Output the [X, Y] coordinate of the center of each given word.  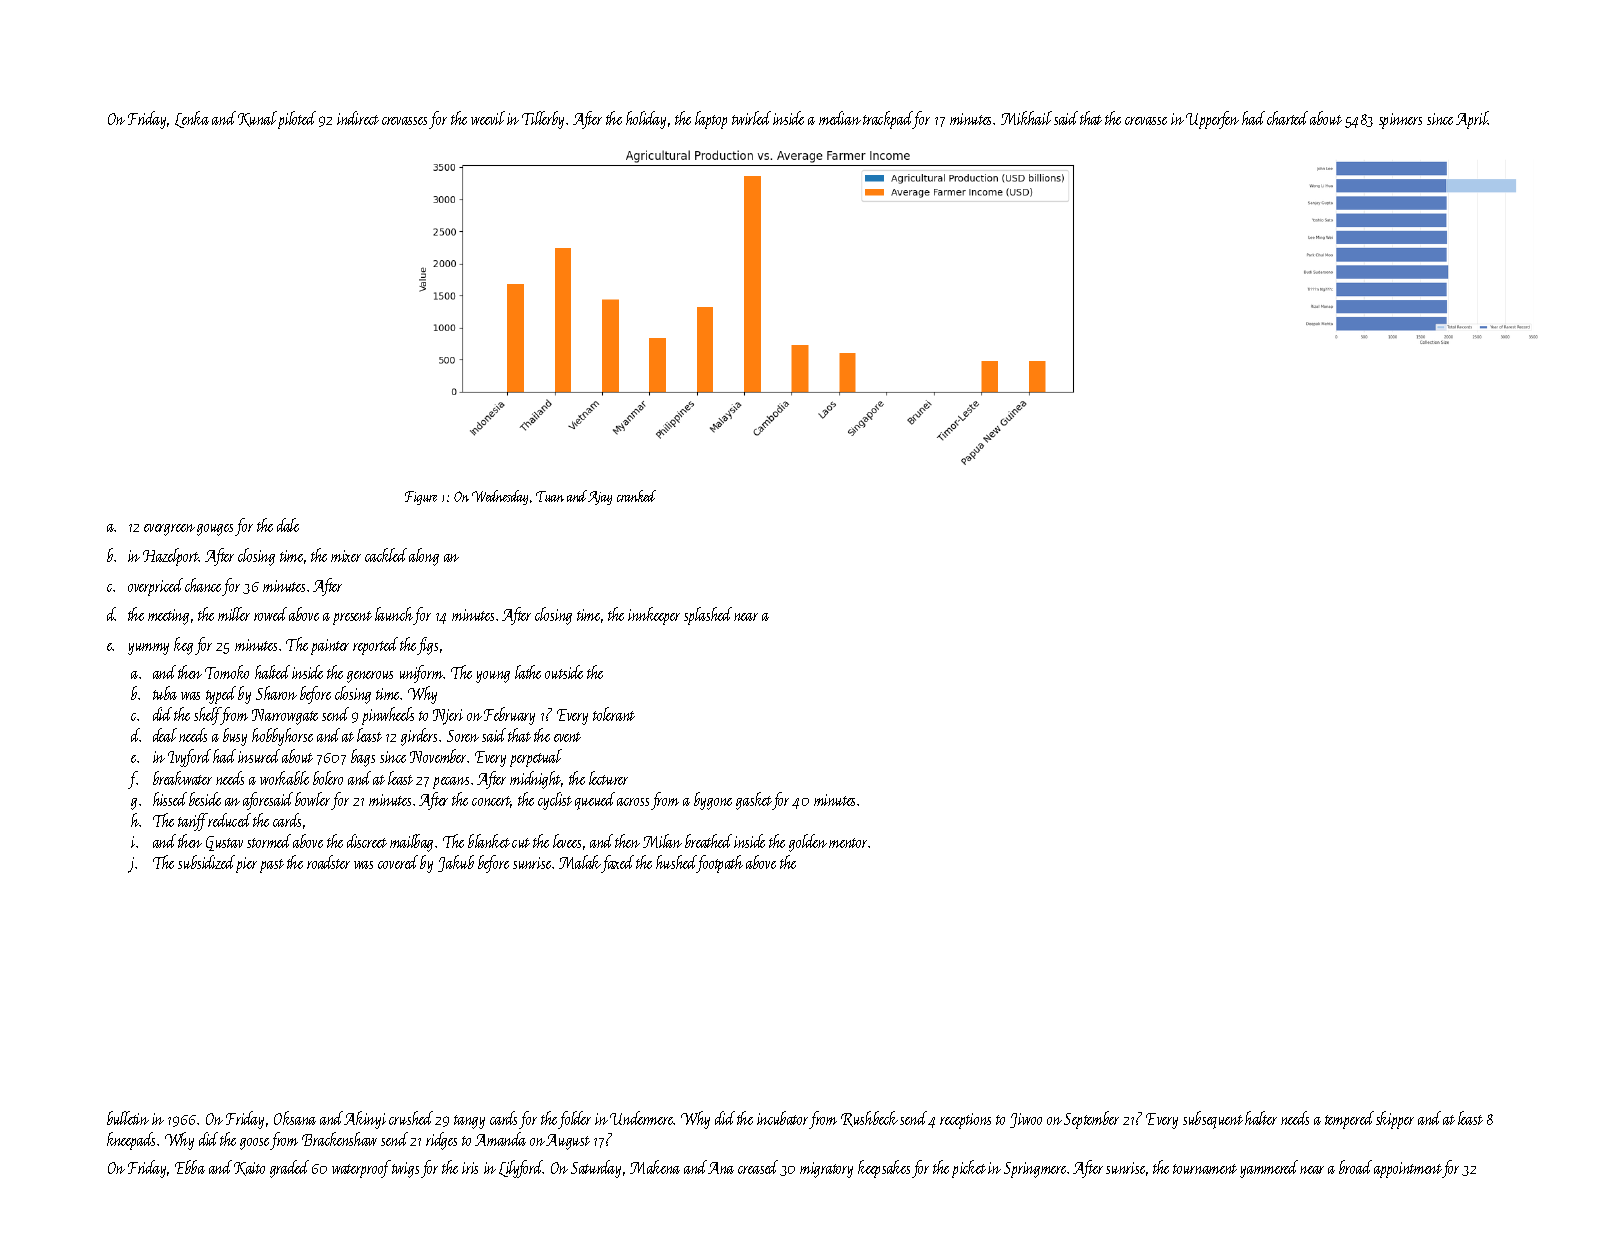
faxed [618, 864]
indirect [358, 118]
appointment [1408, 1170]
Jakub [456, 863]
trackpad [888, 120]
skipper [1395, 1120]
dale [288, 525]
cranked [636, 496]
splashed [708, 616]
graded [289, 1169]
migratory [826, 1170]
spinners [1400, 121]
